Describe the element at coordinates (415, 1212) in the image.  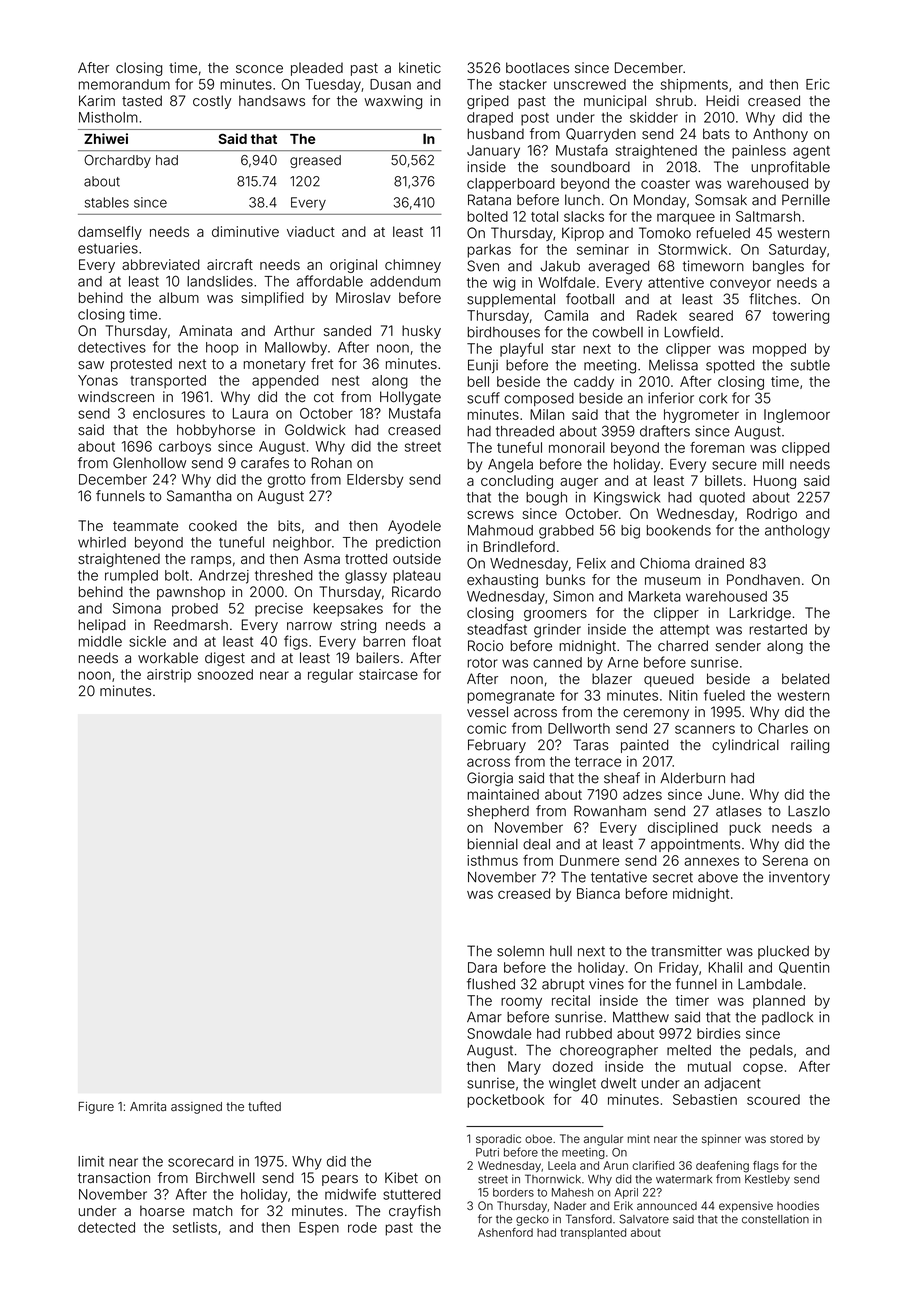
I see `crayfish` at that location.
